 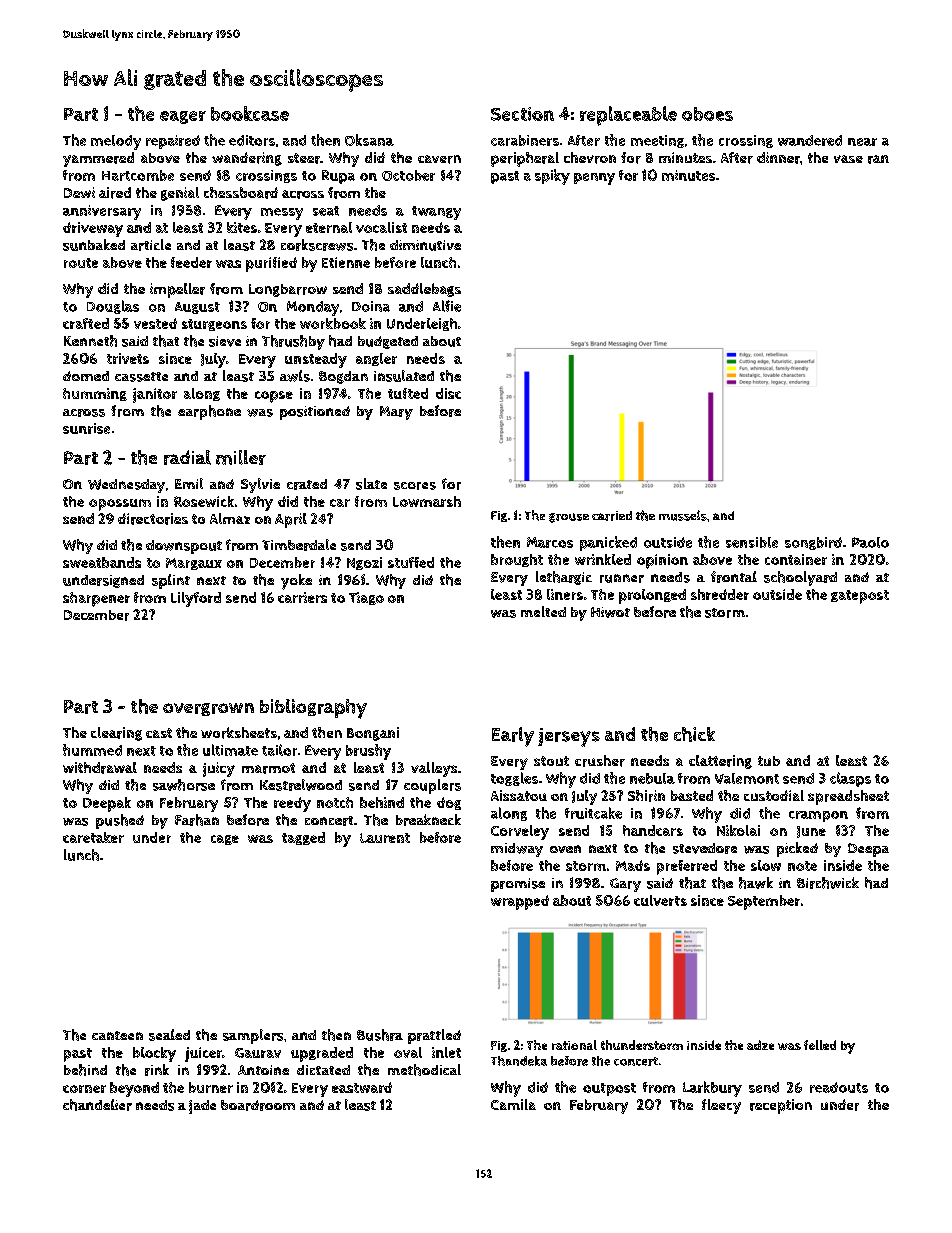 What do you see at coordinates (810, 140) in the page?
I see `wandered` at bounding box center [810, 140].
